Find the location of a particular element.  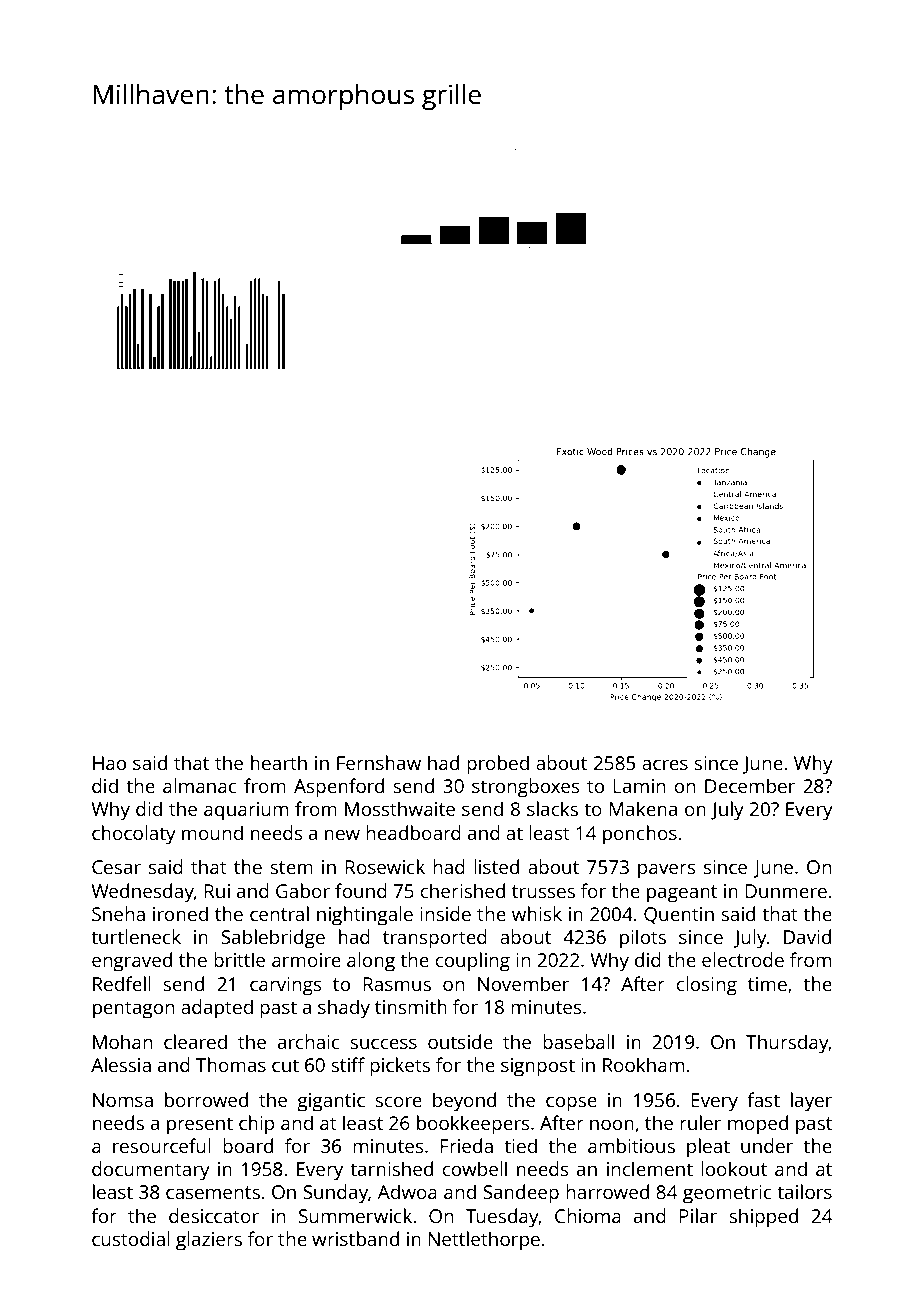

Chioma is located at coordinates (588, 1215).
